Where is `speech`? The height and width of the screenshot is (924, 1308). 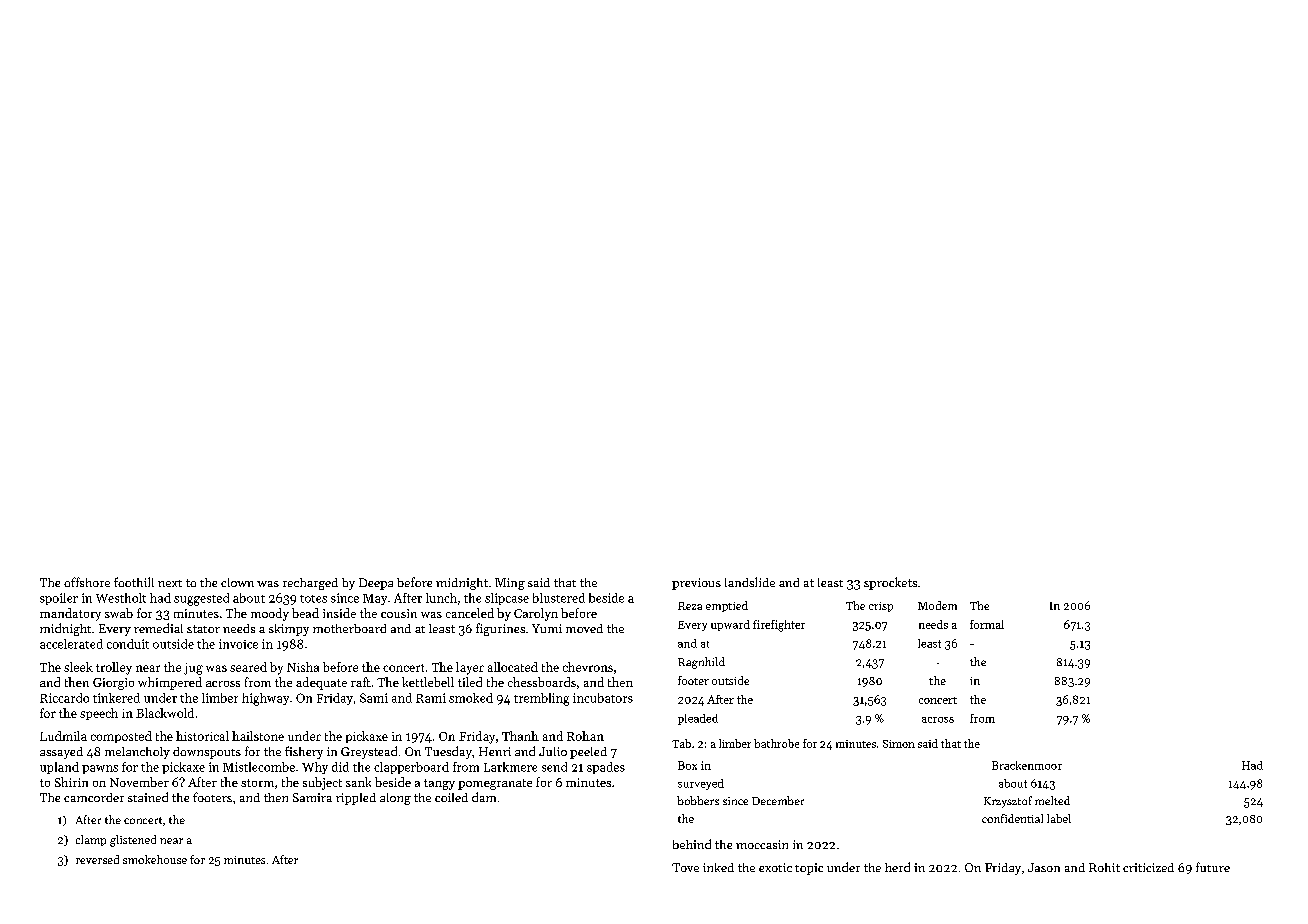
speech is located at coordinates (99, 714).
